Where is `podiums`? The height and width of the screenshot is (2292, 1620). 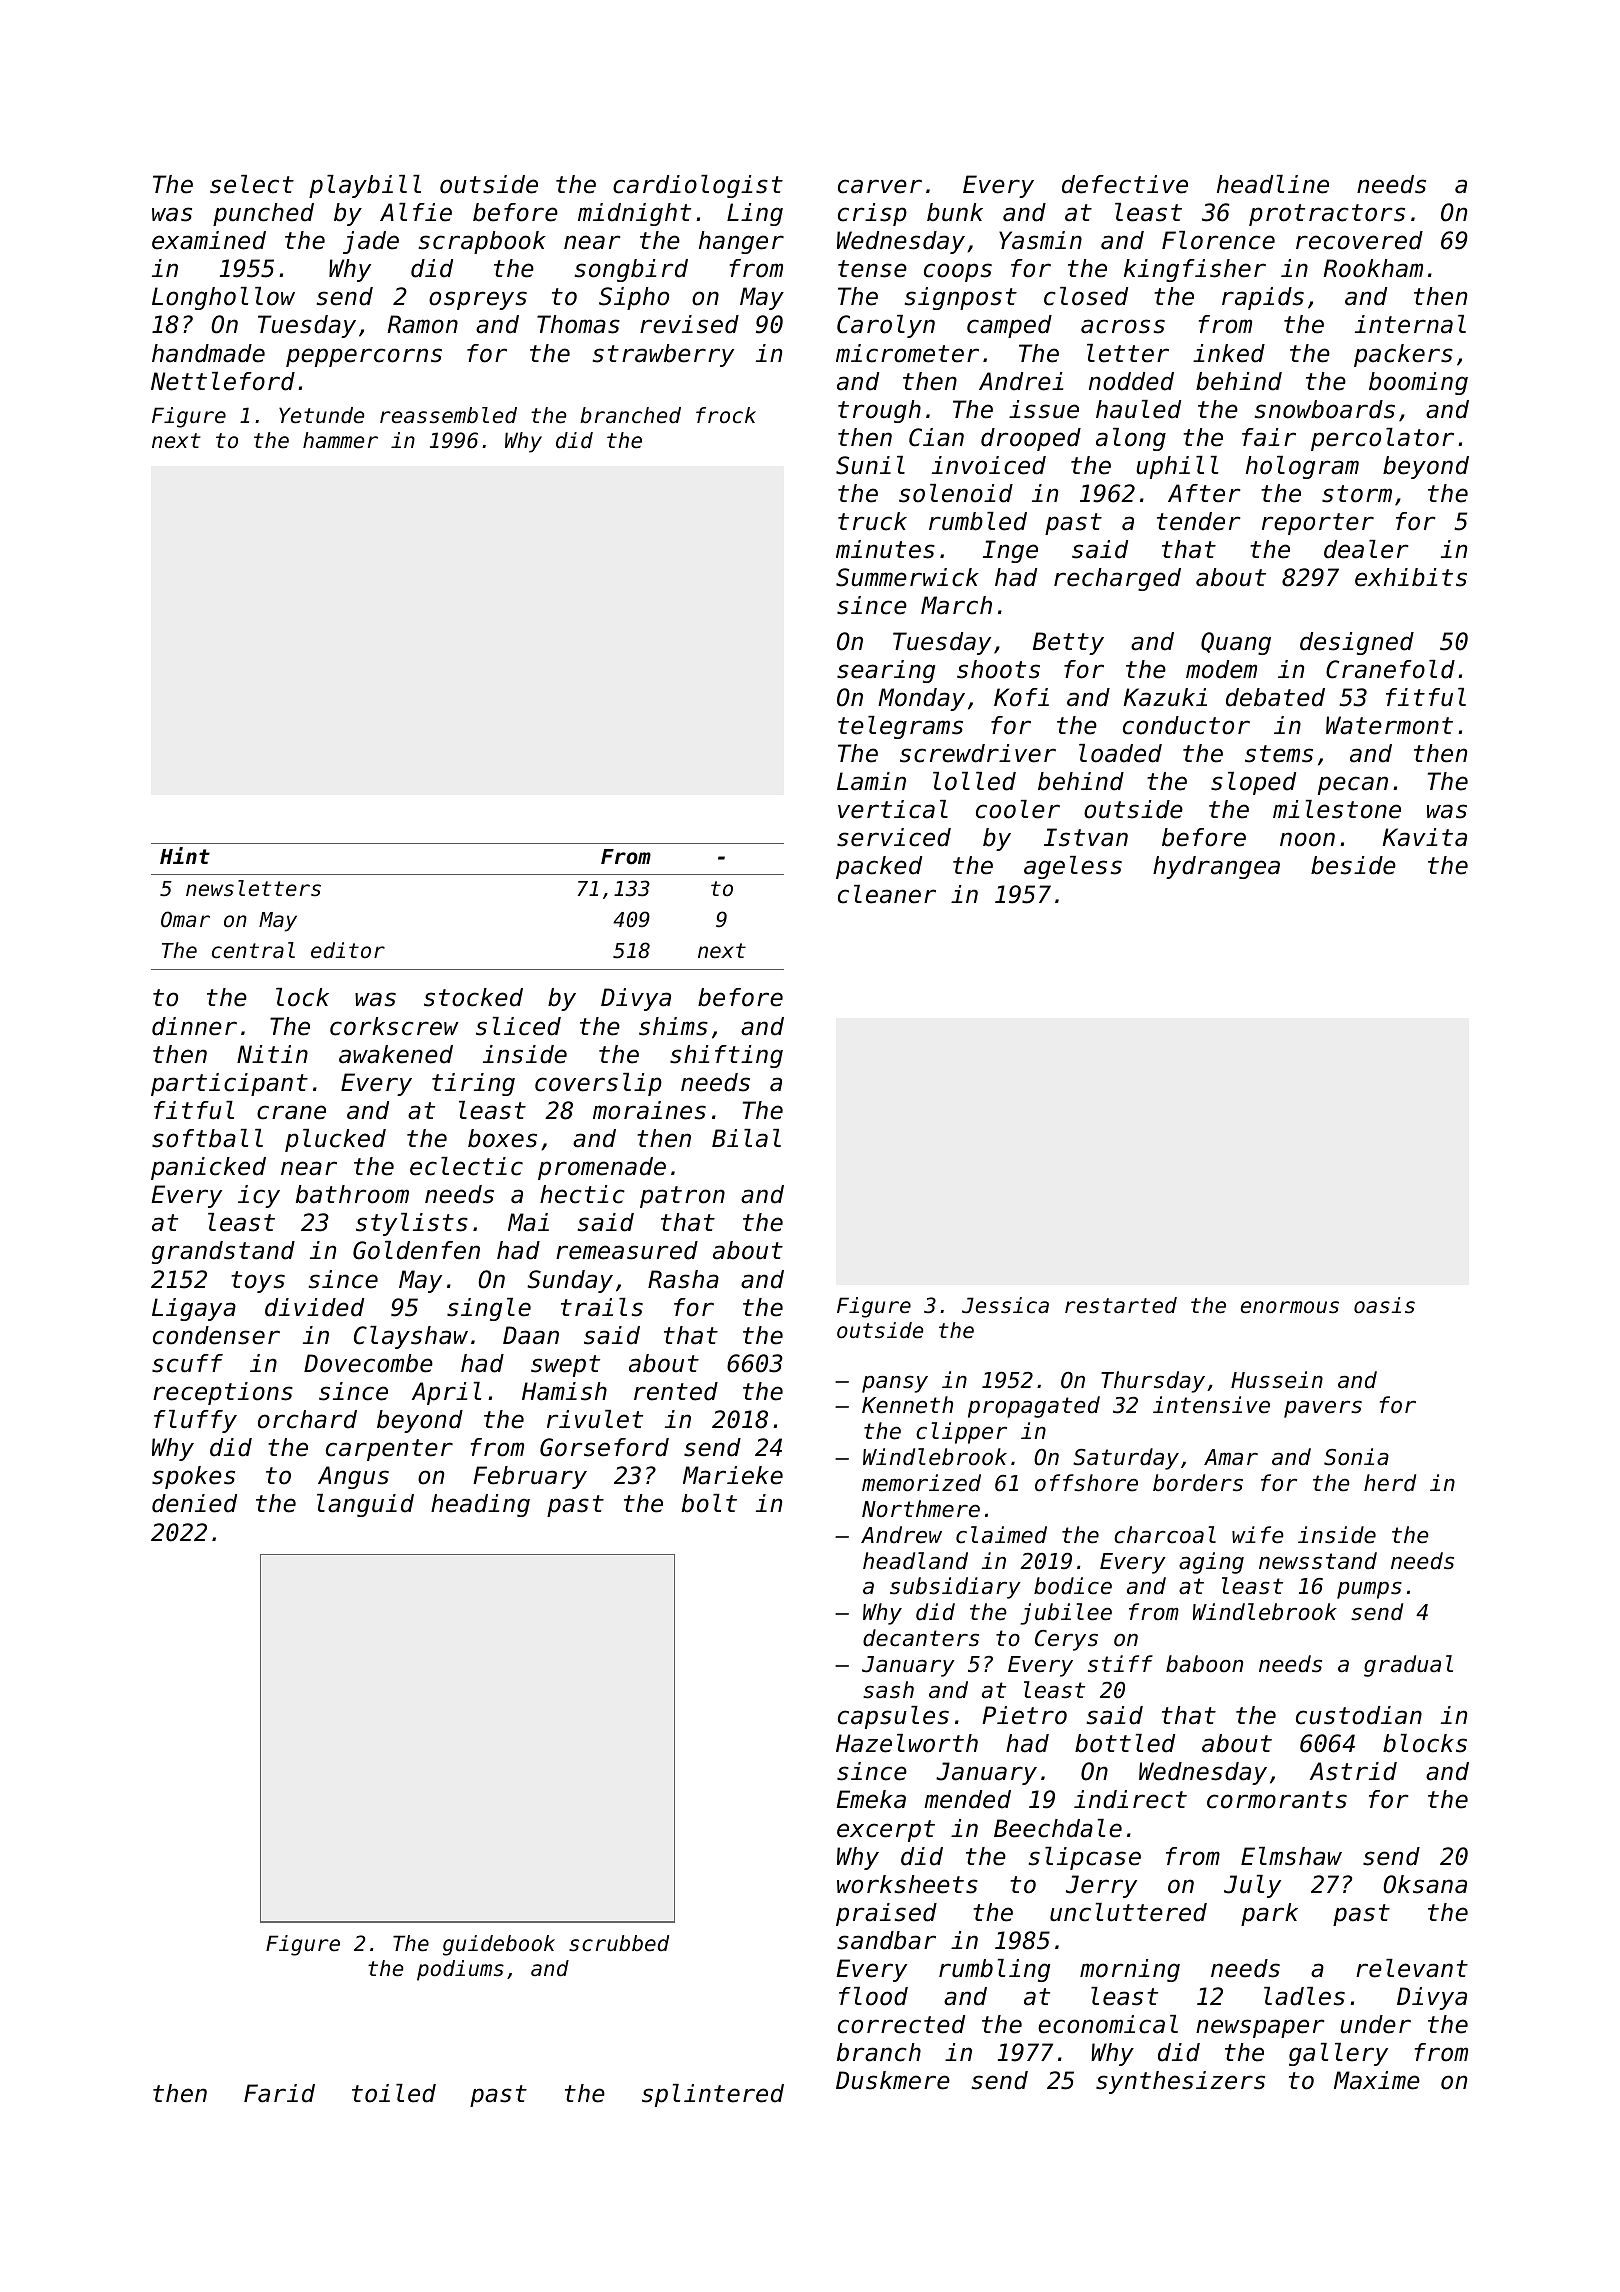
podiums is located at coordinates (460, 1970).
